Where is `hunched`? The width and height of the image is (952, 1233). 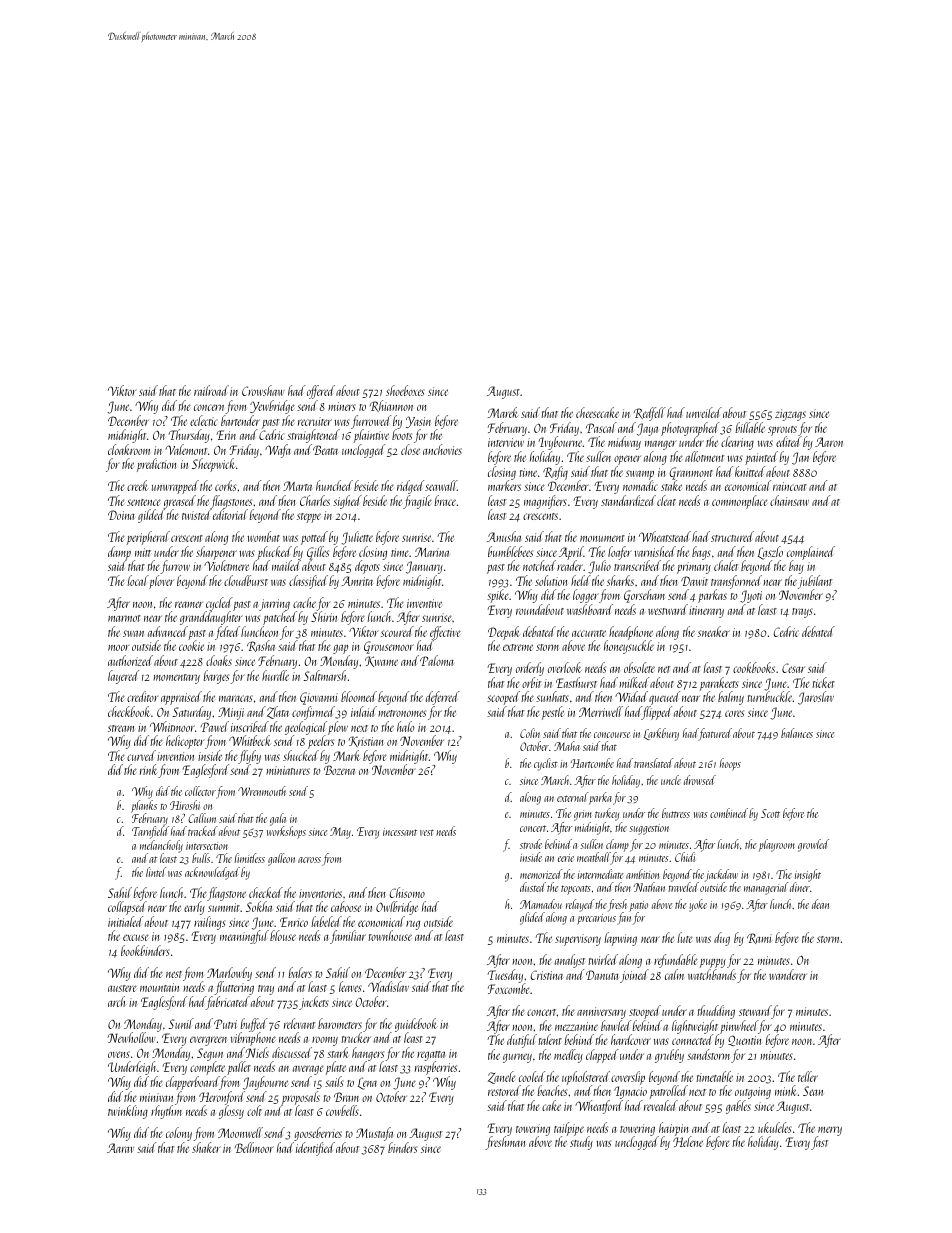 hunched is located at coordinates (334, 485).
